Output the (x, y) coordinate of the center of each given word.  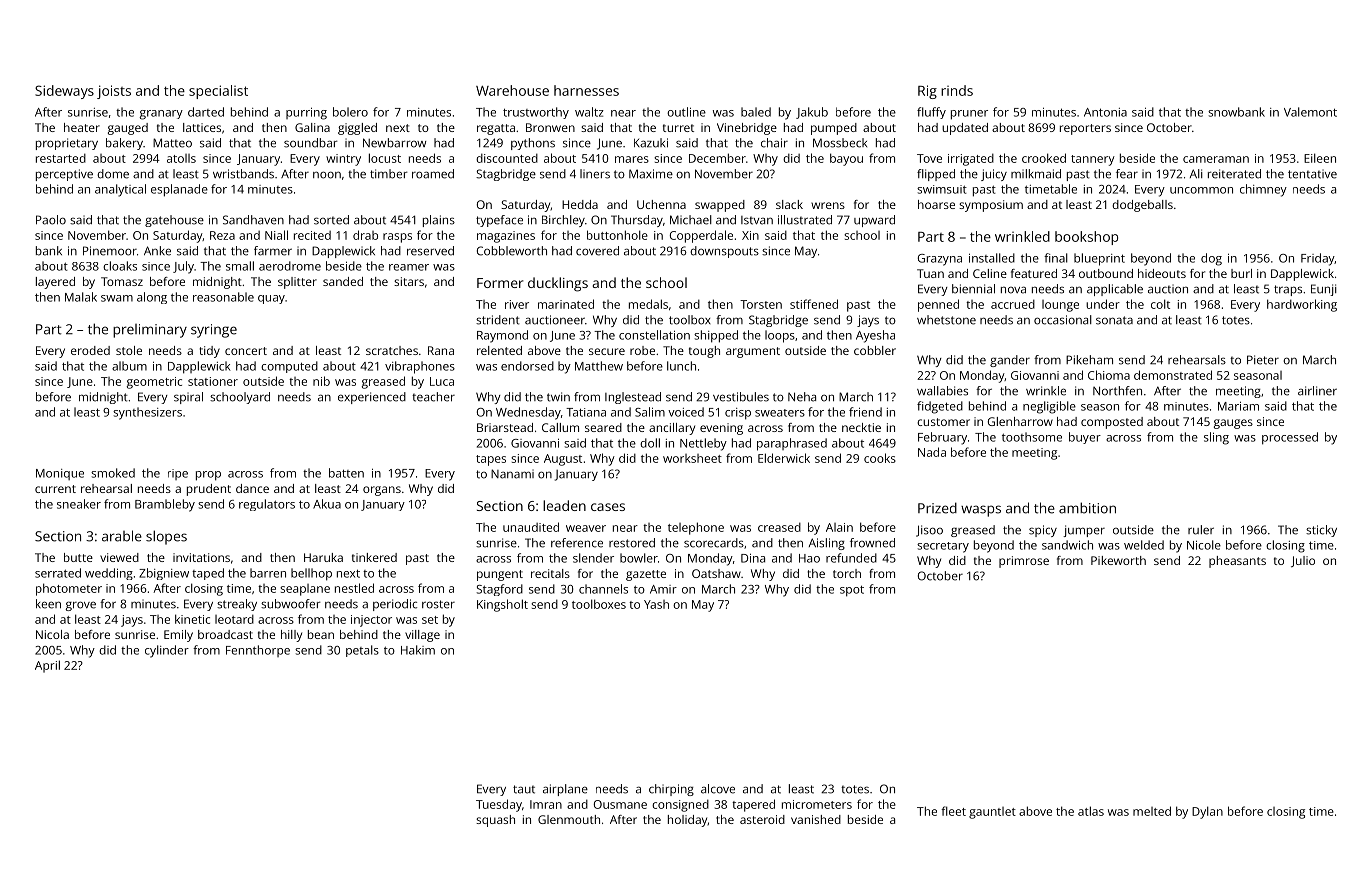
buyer (1085, 438)
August (563, 460)
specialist (218, 92)
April (47, 666)
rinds (957, 90)
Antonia (1105, 112)
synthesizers (147, 413)
